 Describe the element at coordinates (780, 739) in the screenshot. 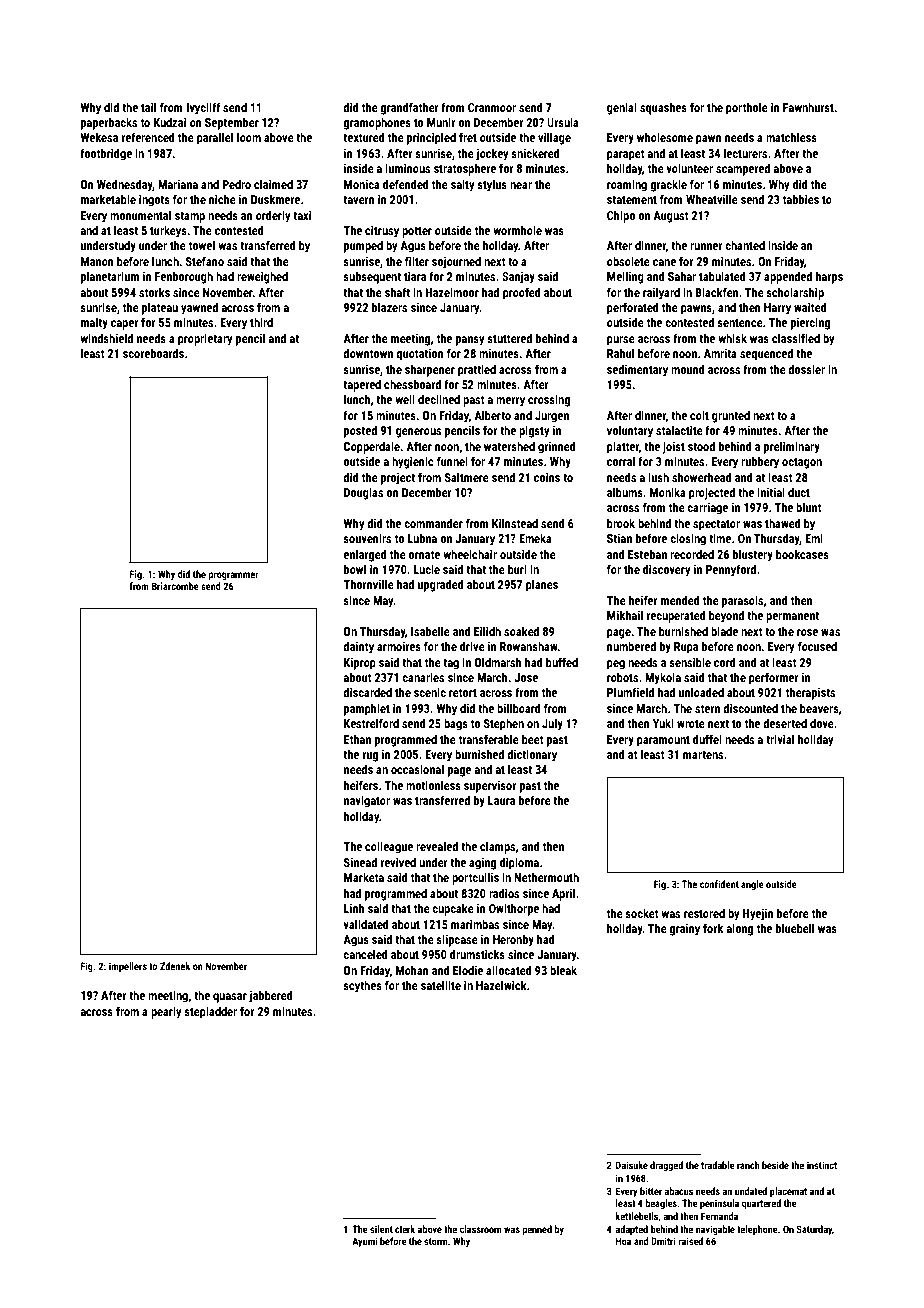

I see `trivial` at that location.
